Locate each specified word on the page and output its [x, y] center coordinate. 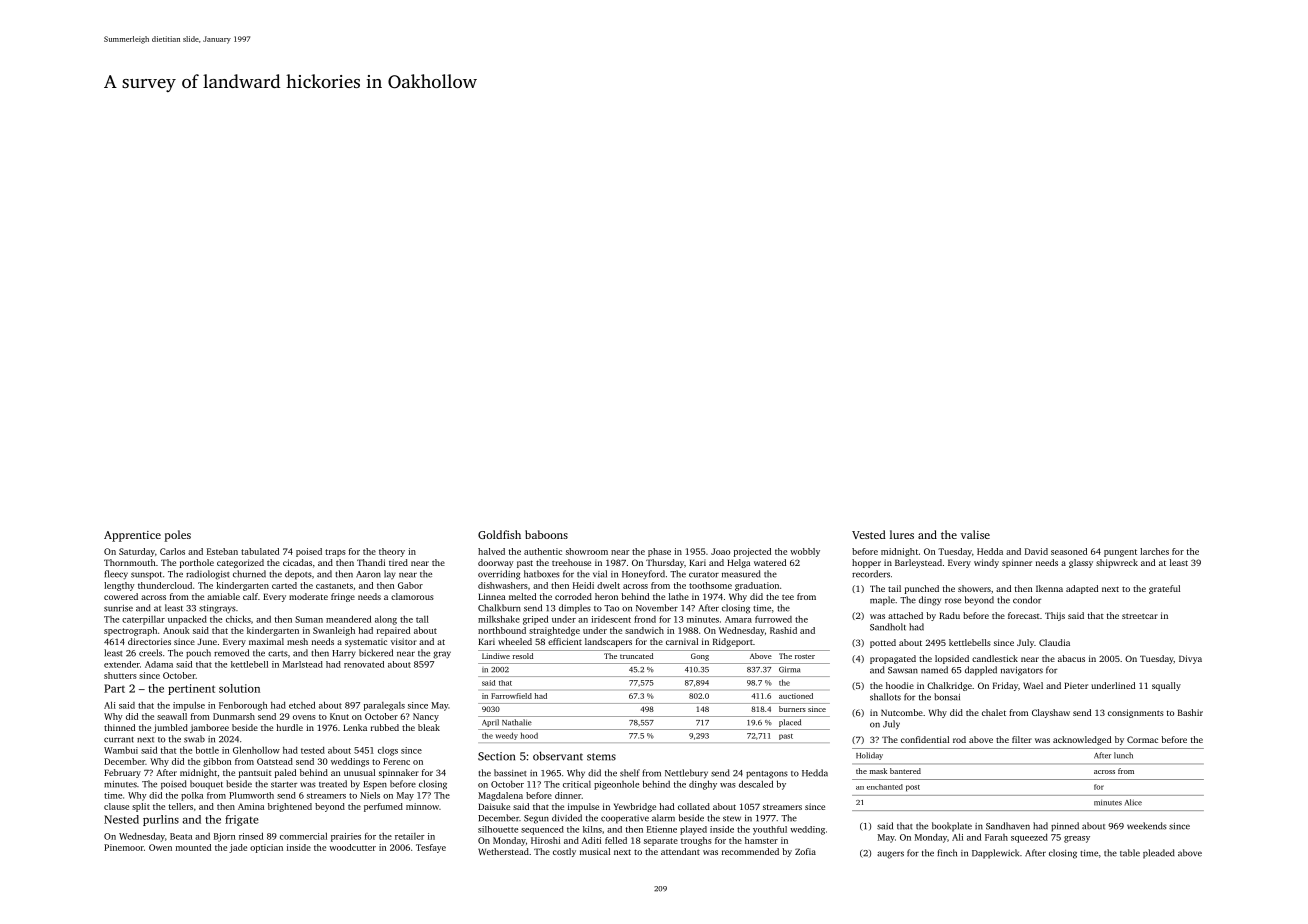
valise [975, 534]
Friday [1005, 686]
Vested [869, 534]
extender [122, 664]
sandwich [644, 630]
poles [178, 536]
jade [238, 848]
